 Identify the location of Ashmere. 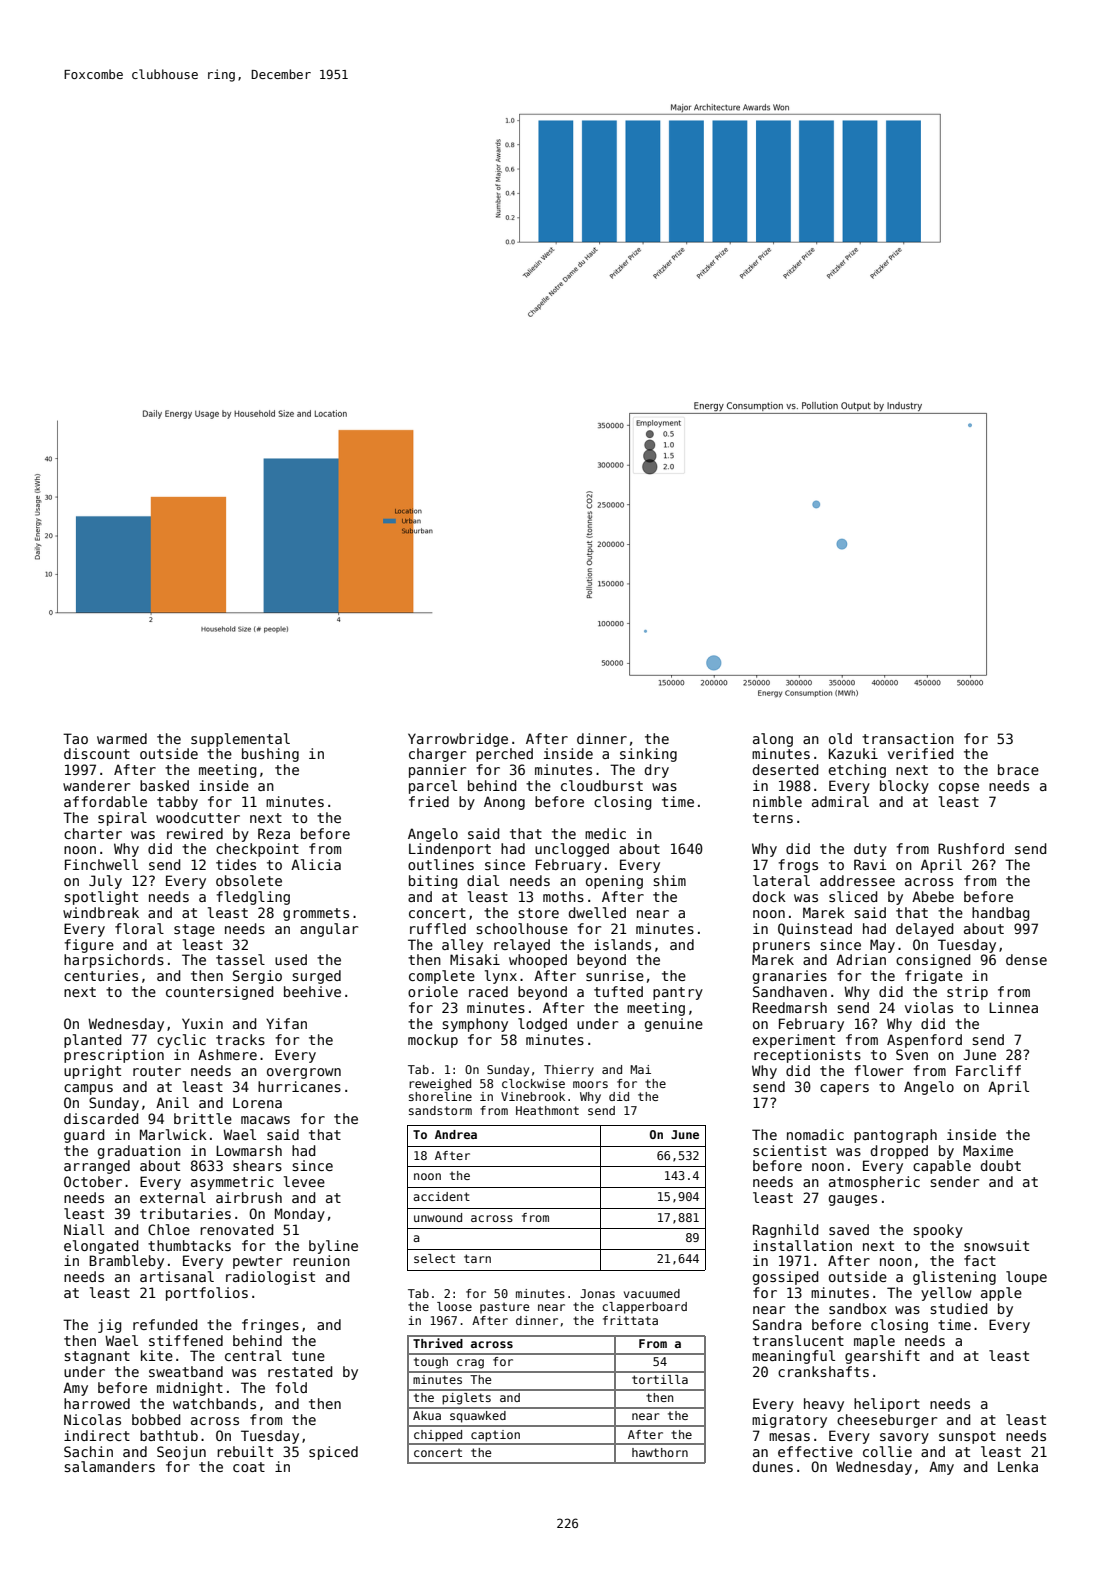
(227, 1054).
